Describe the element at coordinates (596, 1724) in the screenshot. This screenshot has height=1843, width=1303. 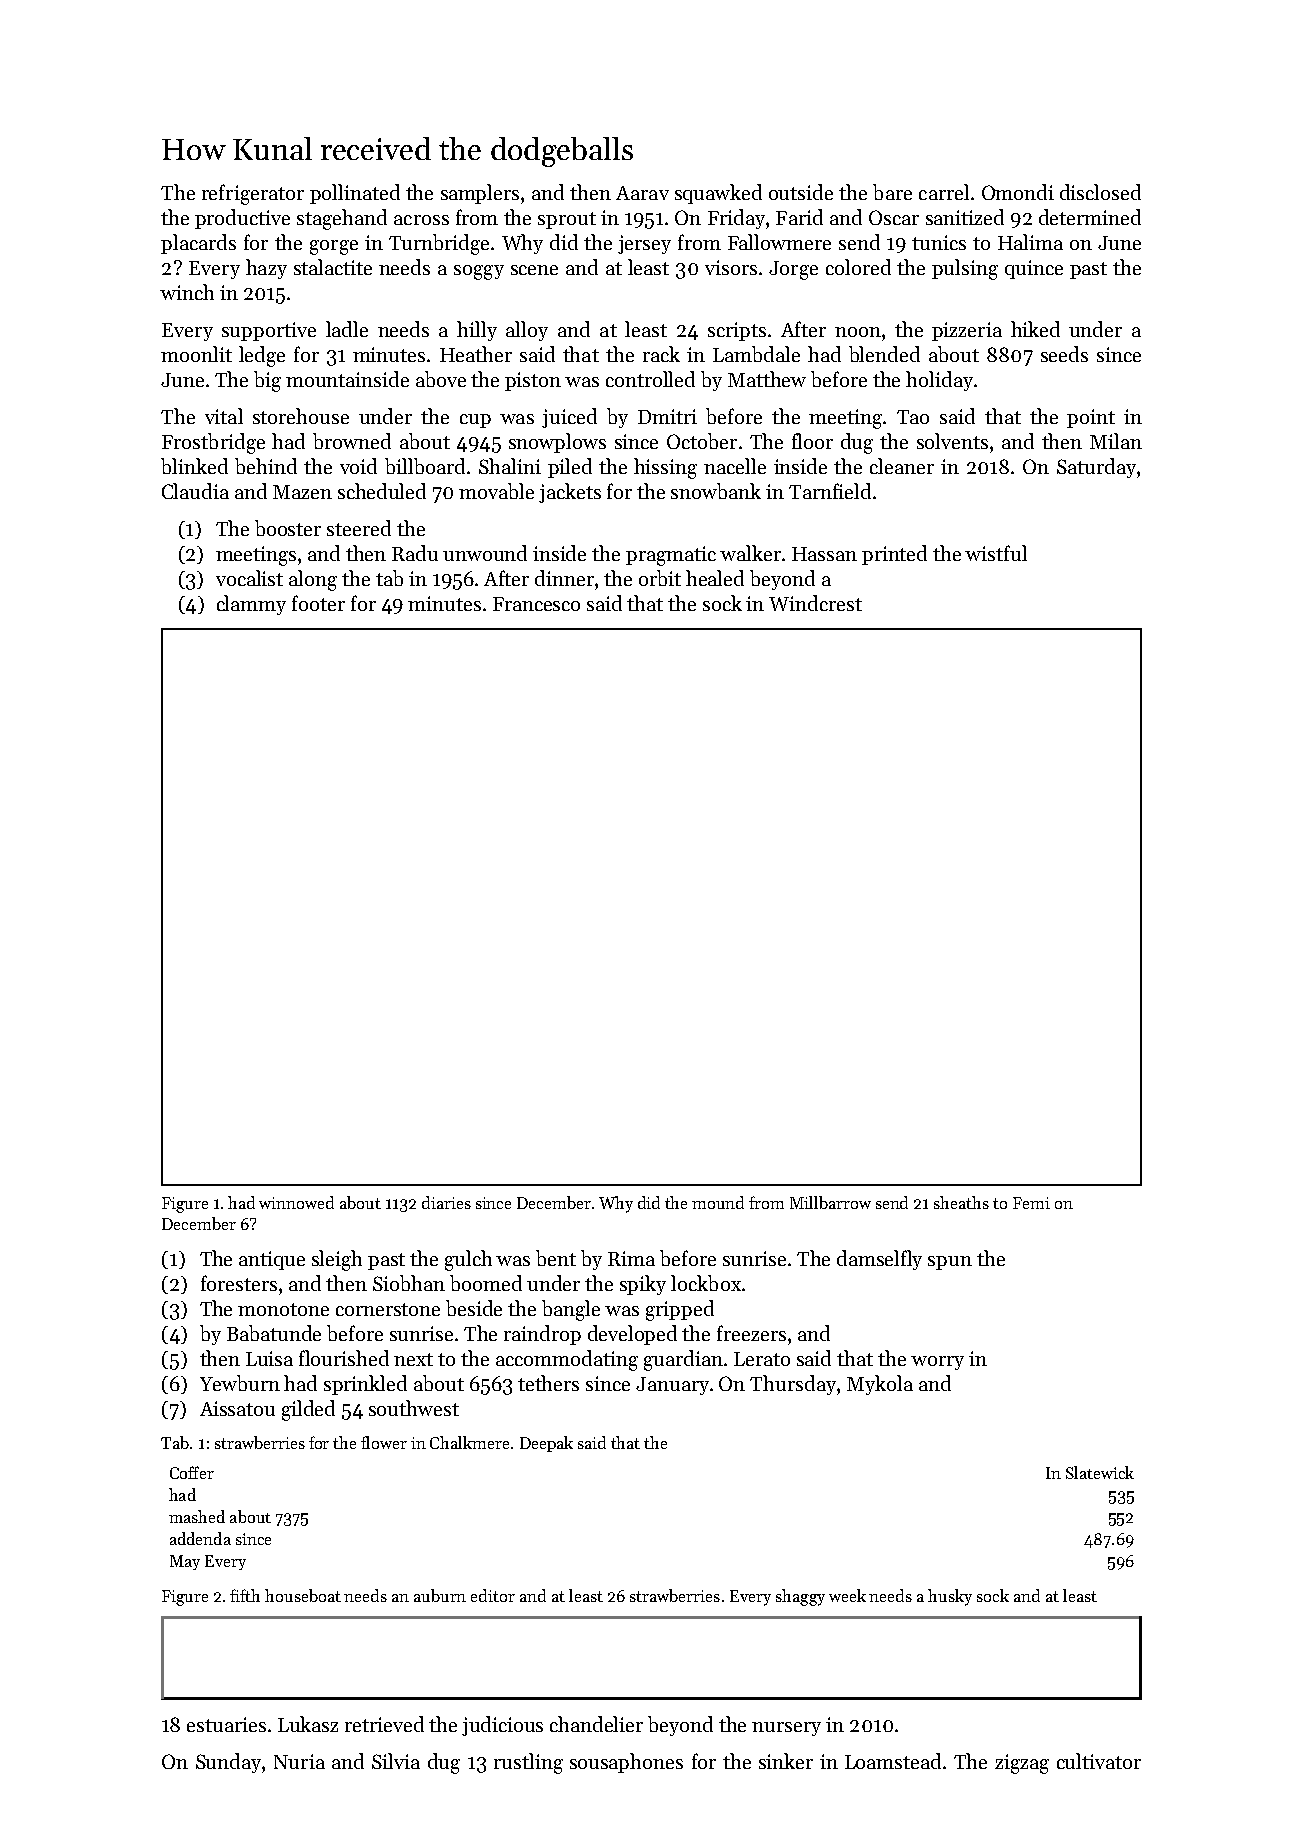
I see `chandelier` at that location.
